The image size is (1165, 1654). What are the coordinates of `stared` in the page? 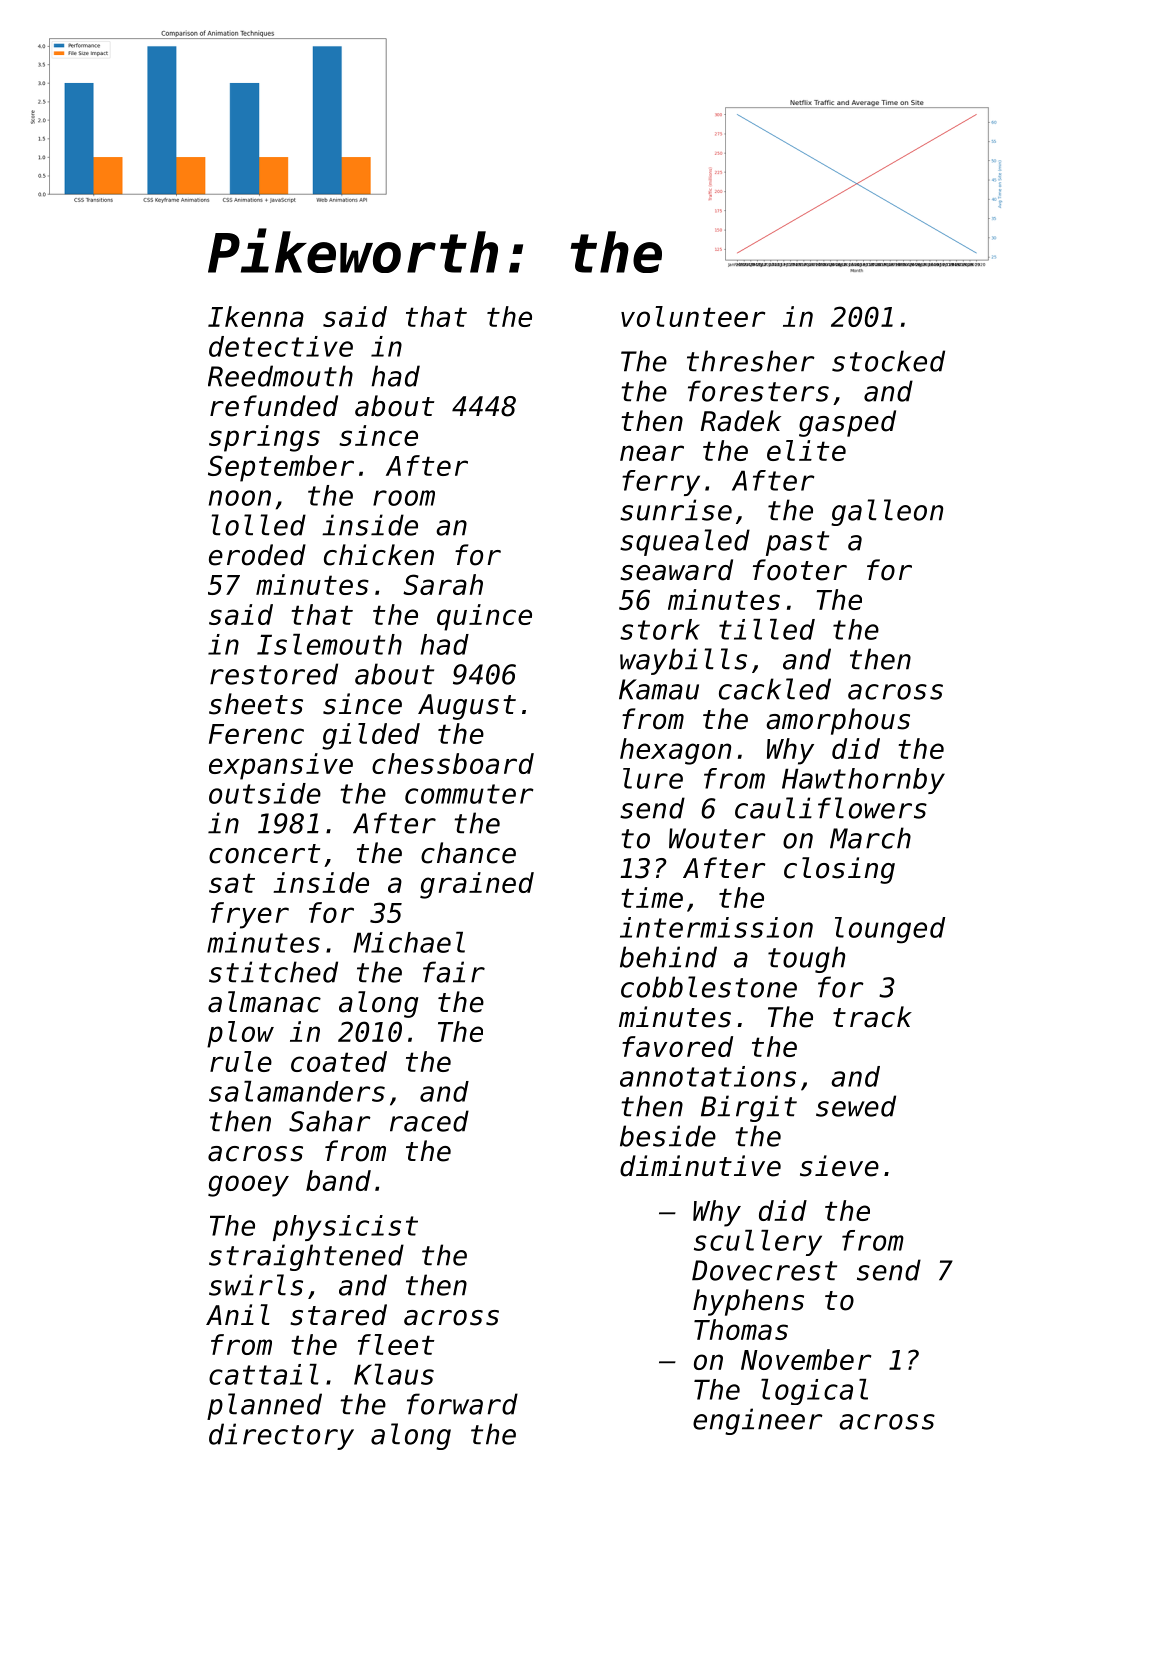 It's located at (338, 1315).
